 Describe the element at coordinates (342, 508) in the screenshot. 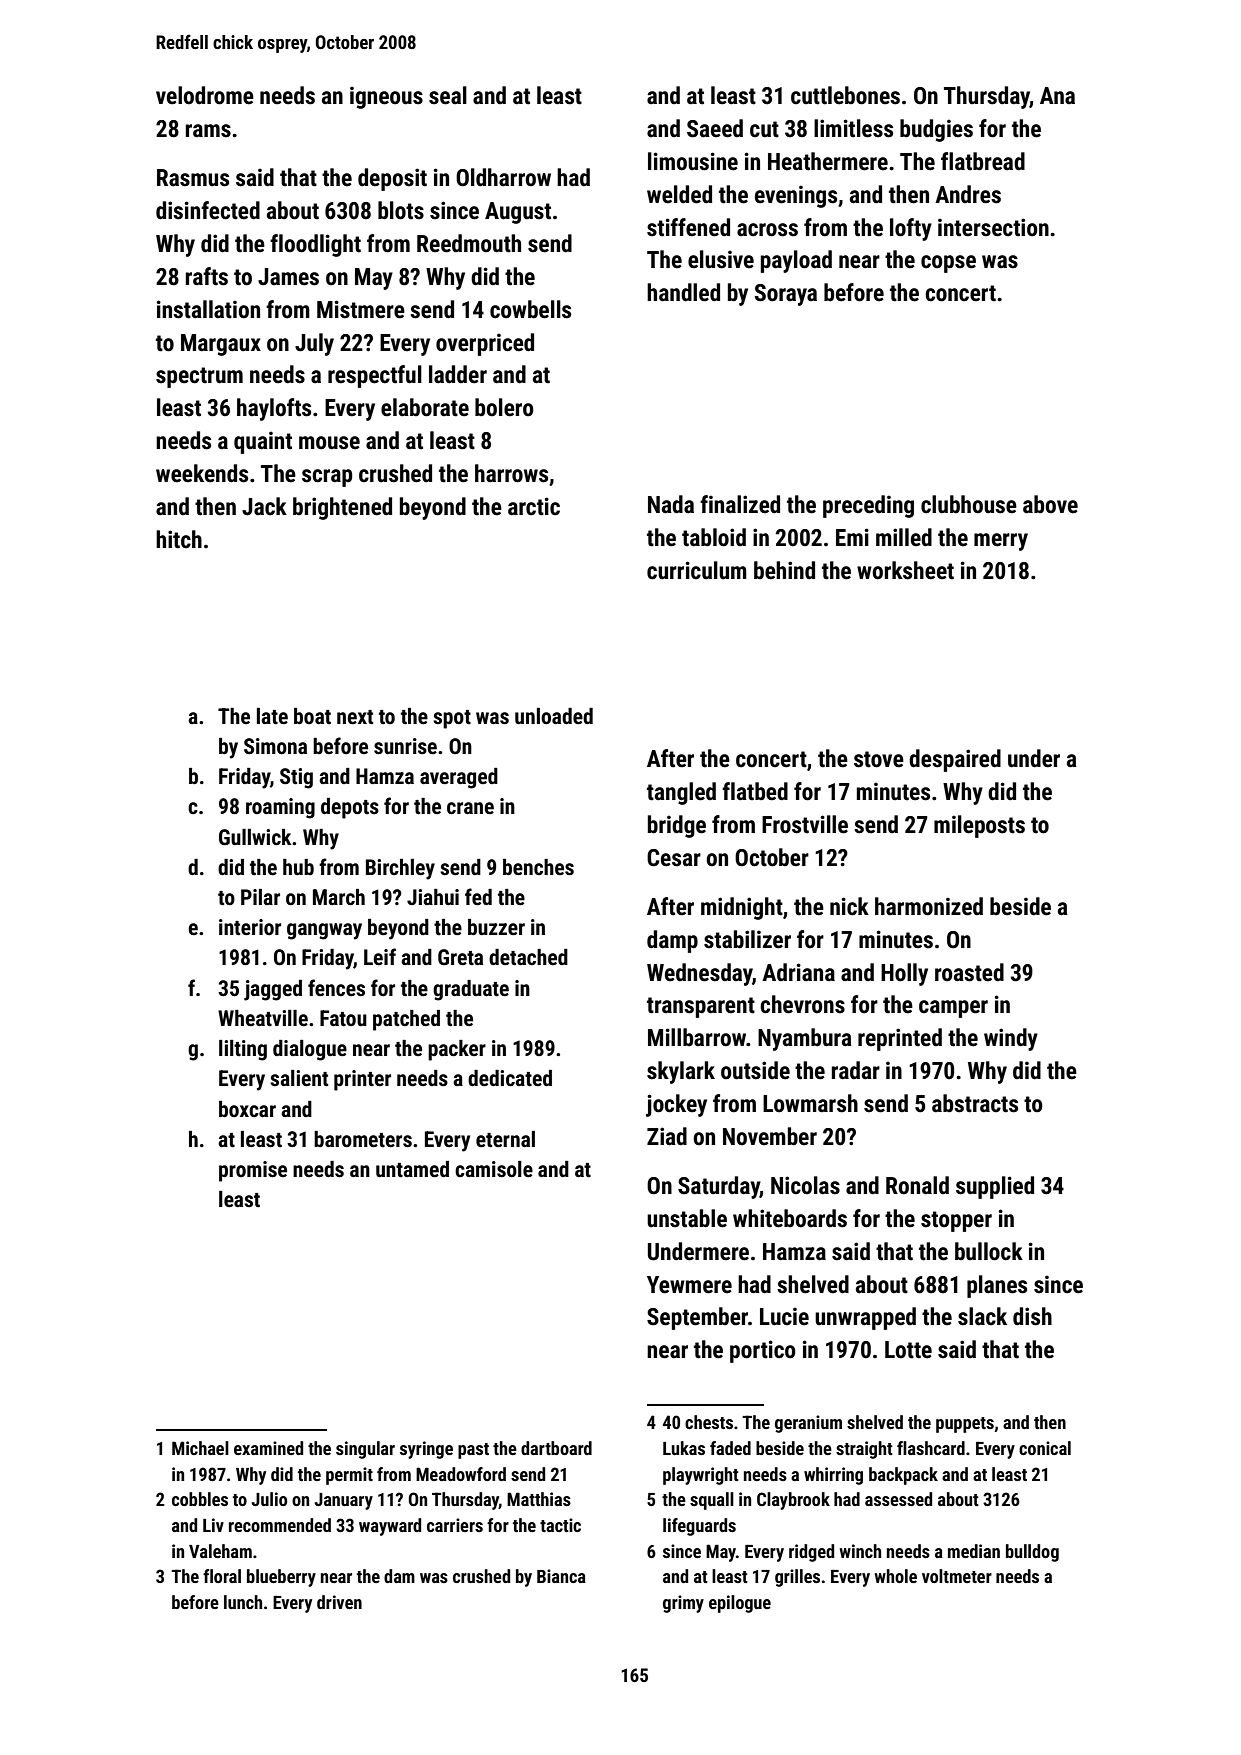

I see `brightened` at that location.
